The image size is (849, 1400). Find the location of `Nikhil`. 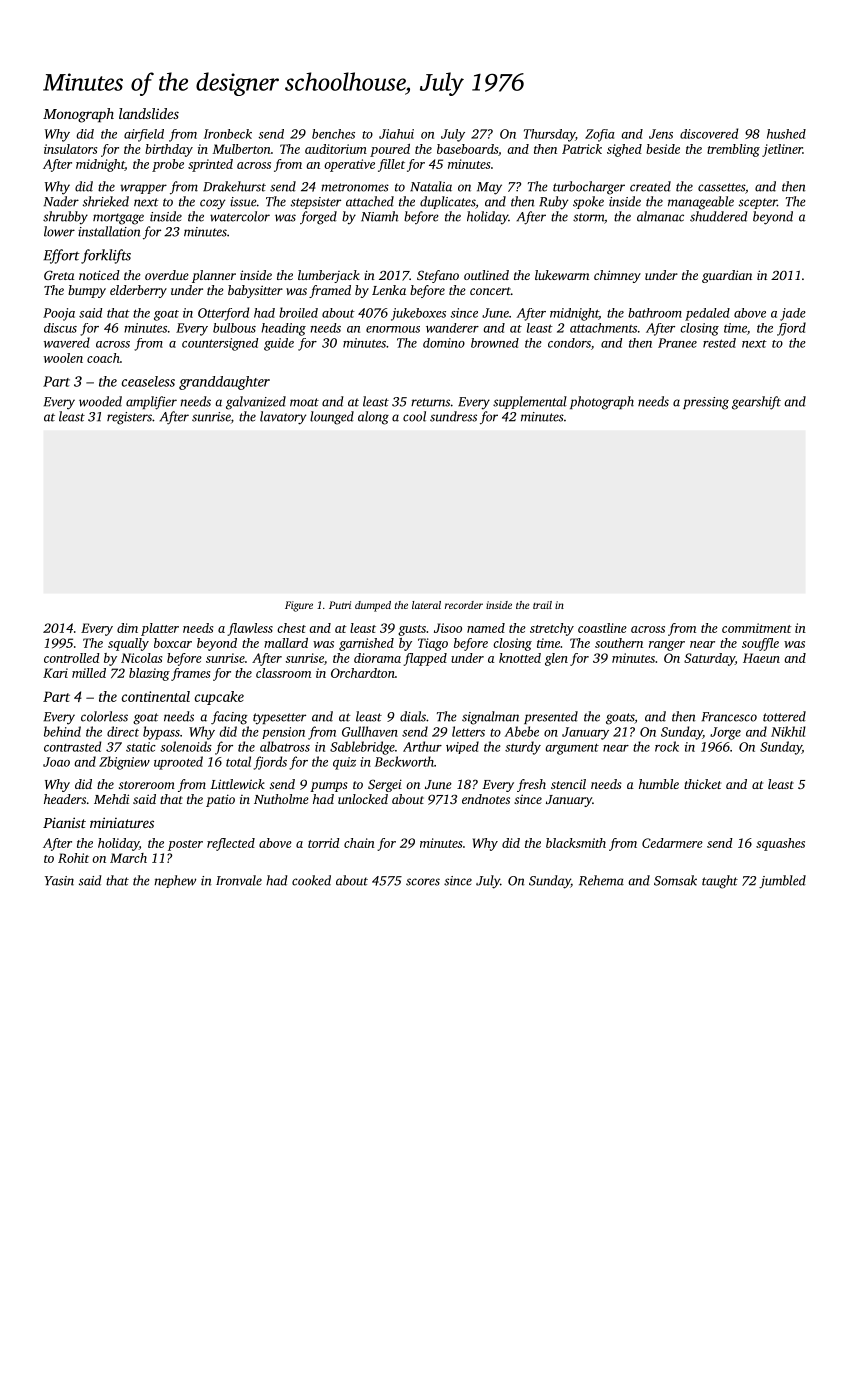

Nikhil is located at coordinates (788, 731).
